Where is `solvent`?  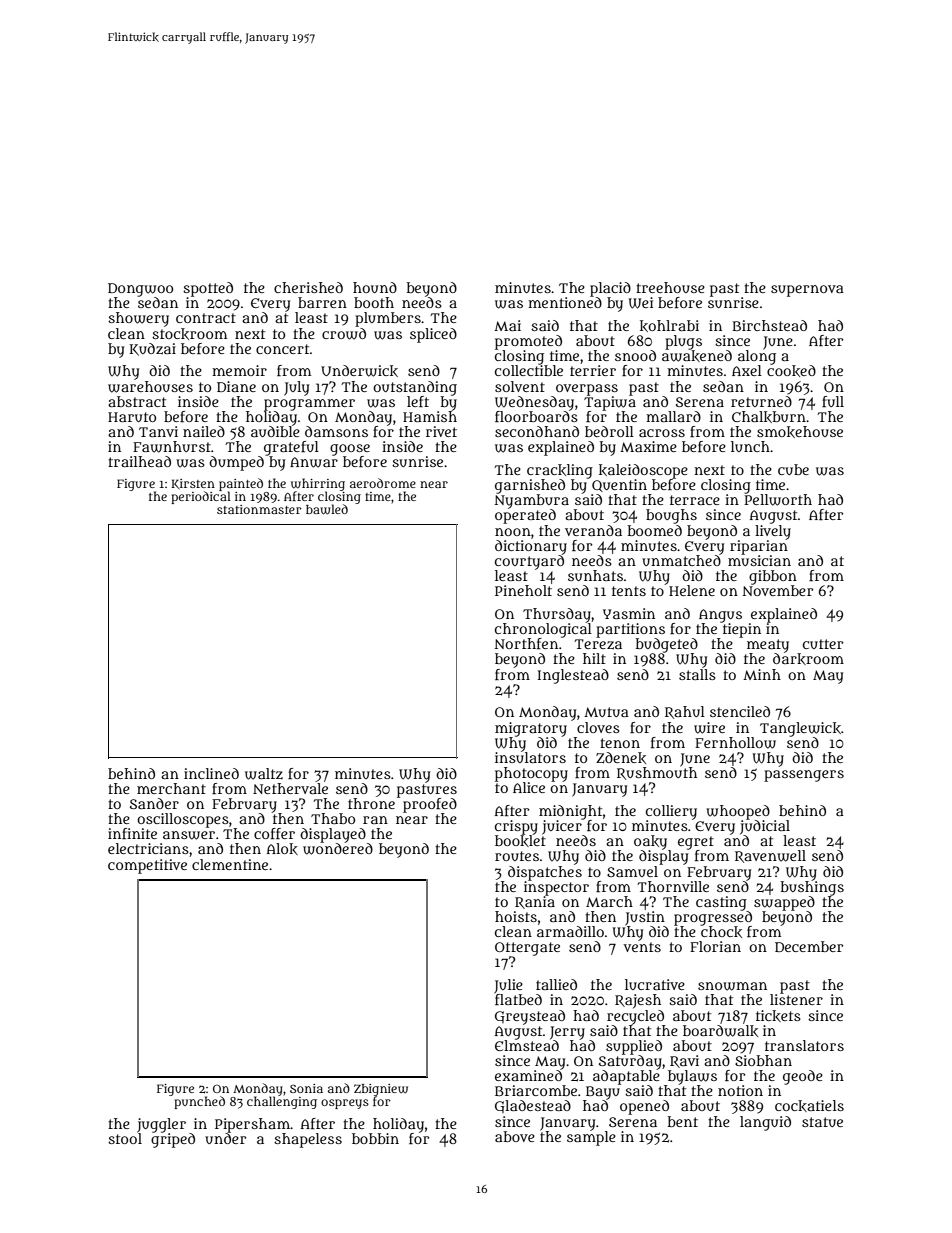
solvent is located at coordinates (520, 386).
